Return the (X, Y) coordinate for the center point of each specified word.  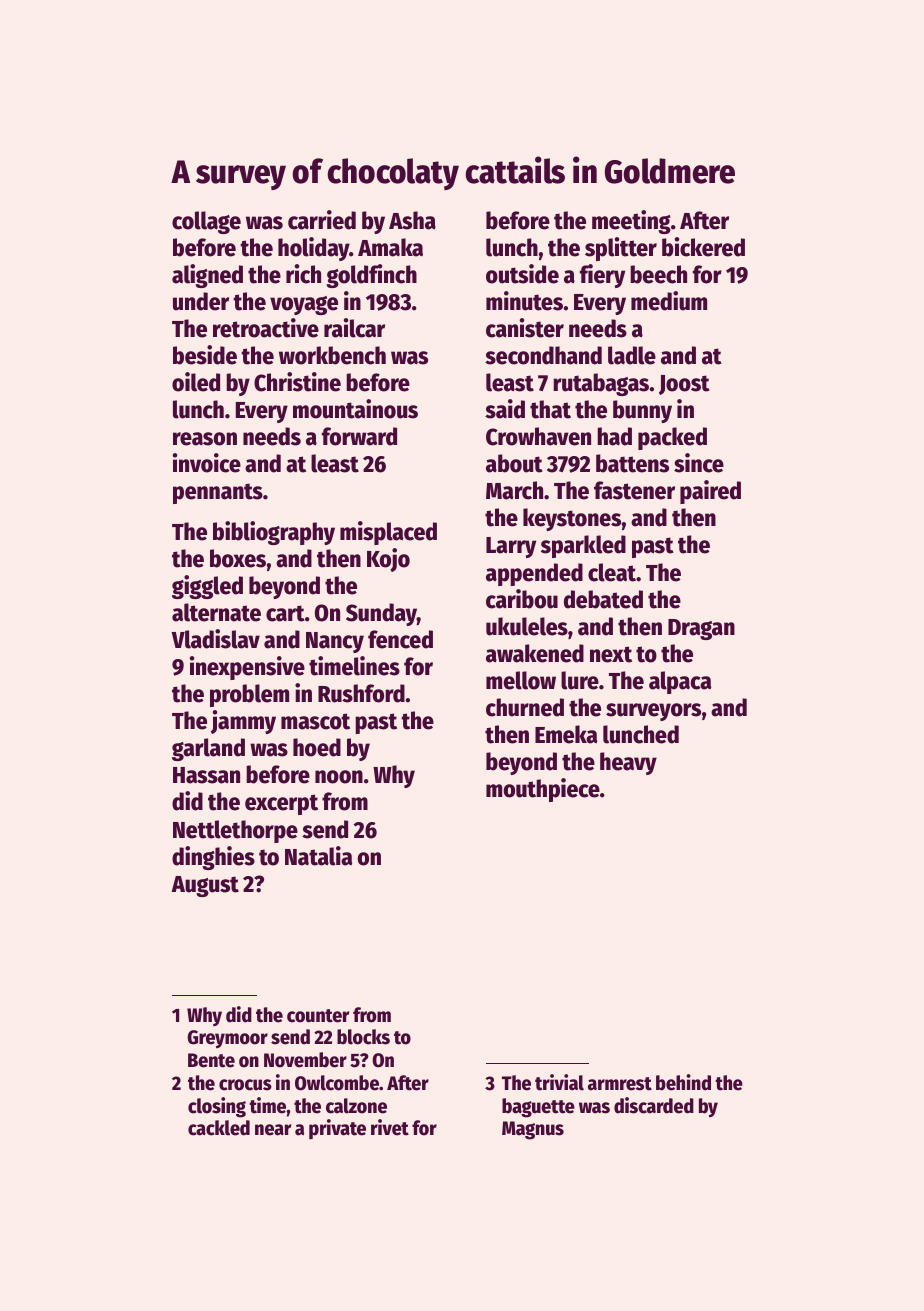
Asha (412, 220)
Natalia (318, 856)
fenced (400, 639)
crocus (245, 1085)
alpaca (680, 682)
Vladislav (215, 639)
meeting (631, 222)
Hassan (206, 775)
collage (206, 222)
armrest (620, 1084)
